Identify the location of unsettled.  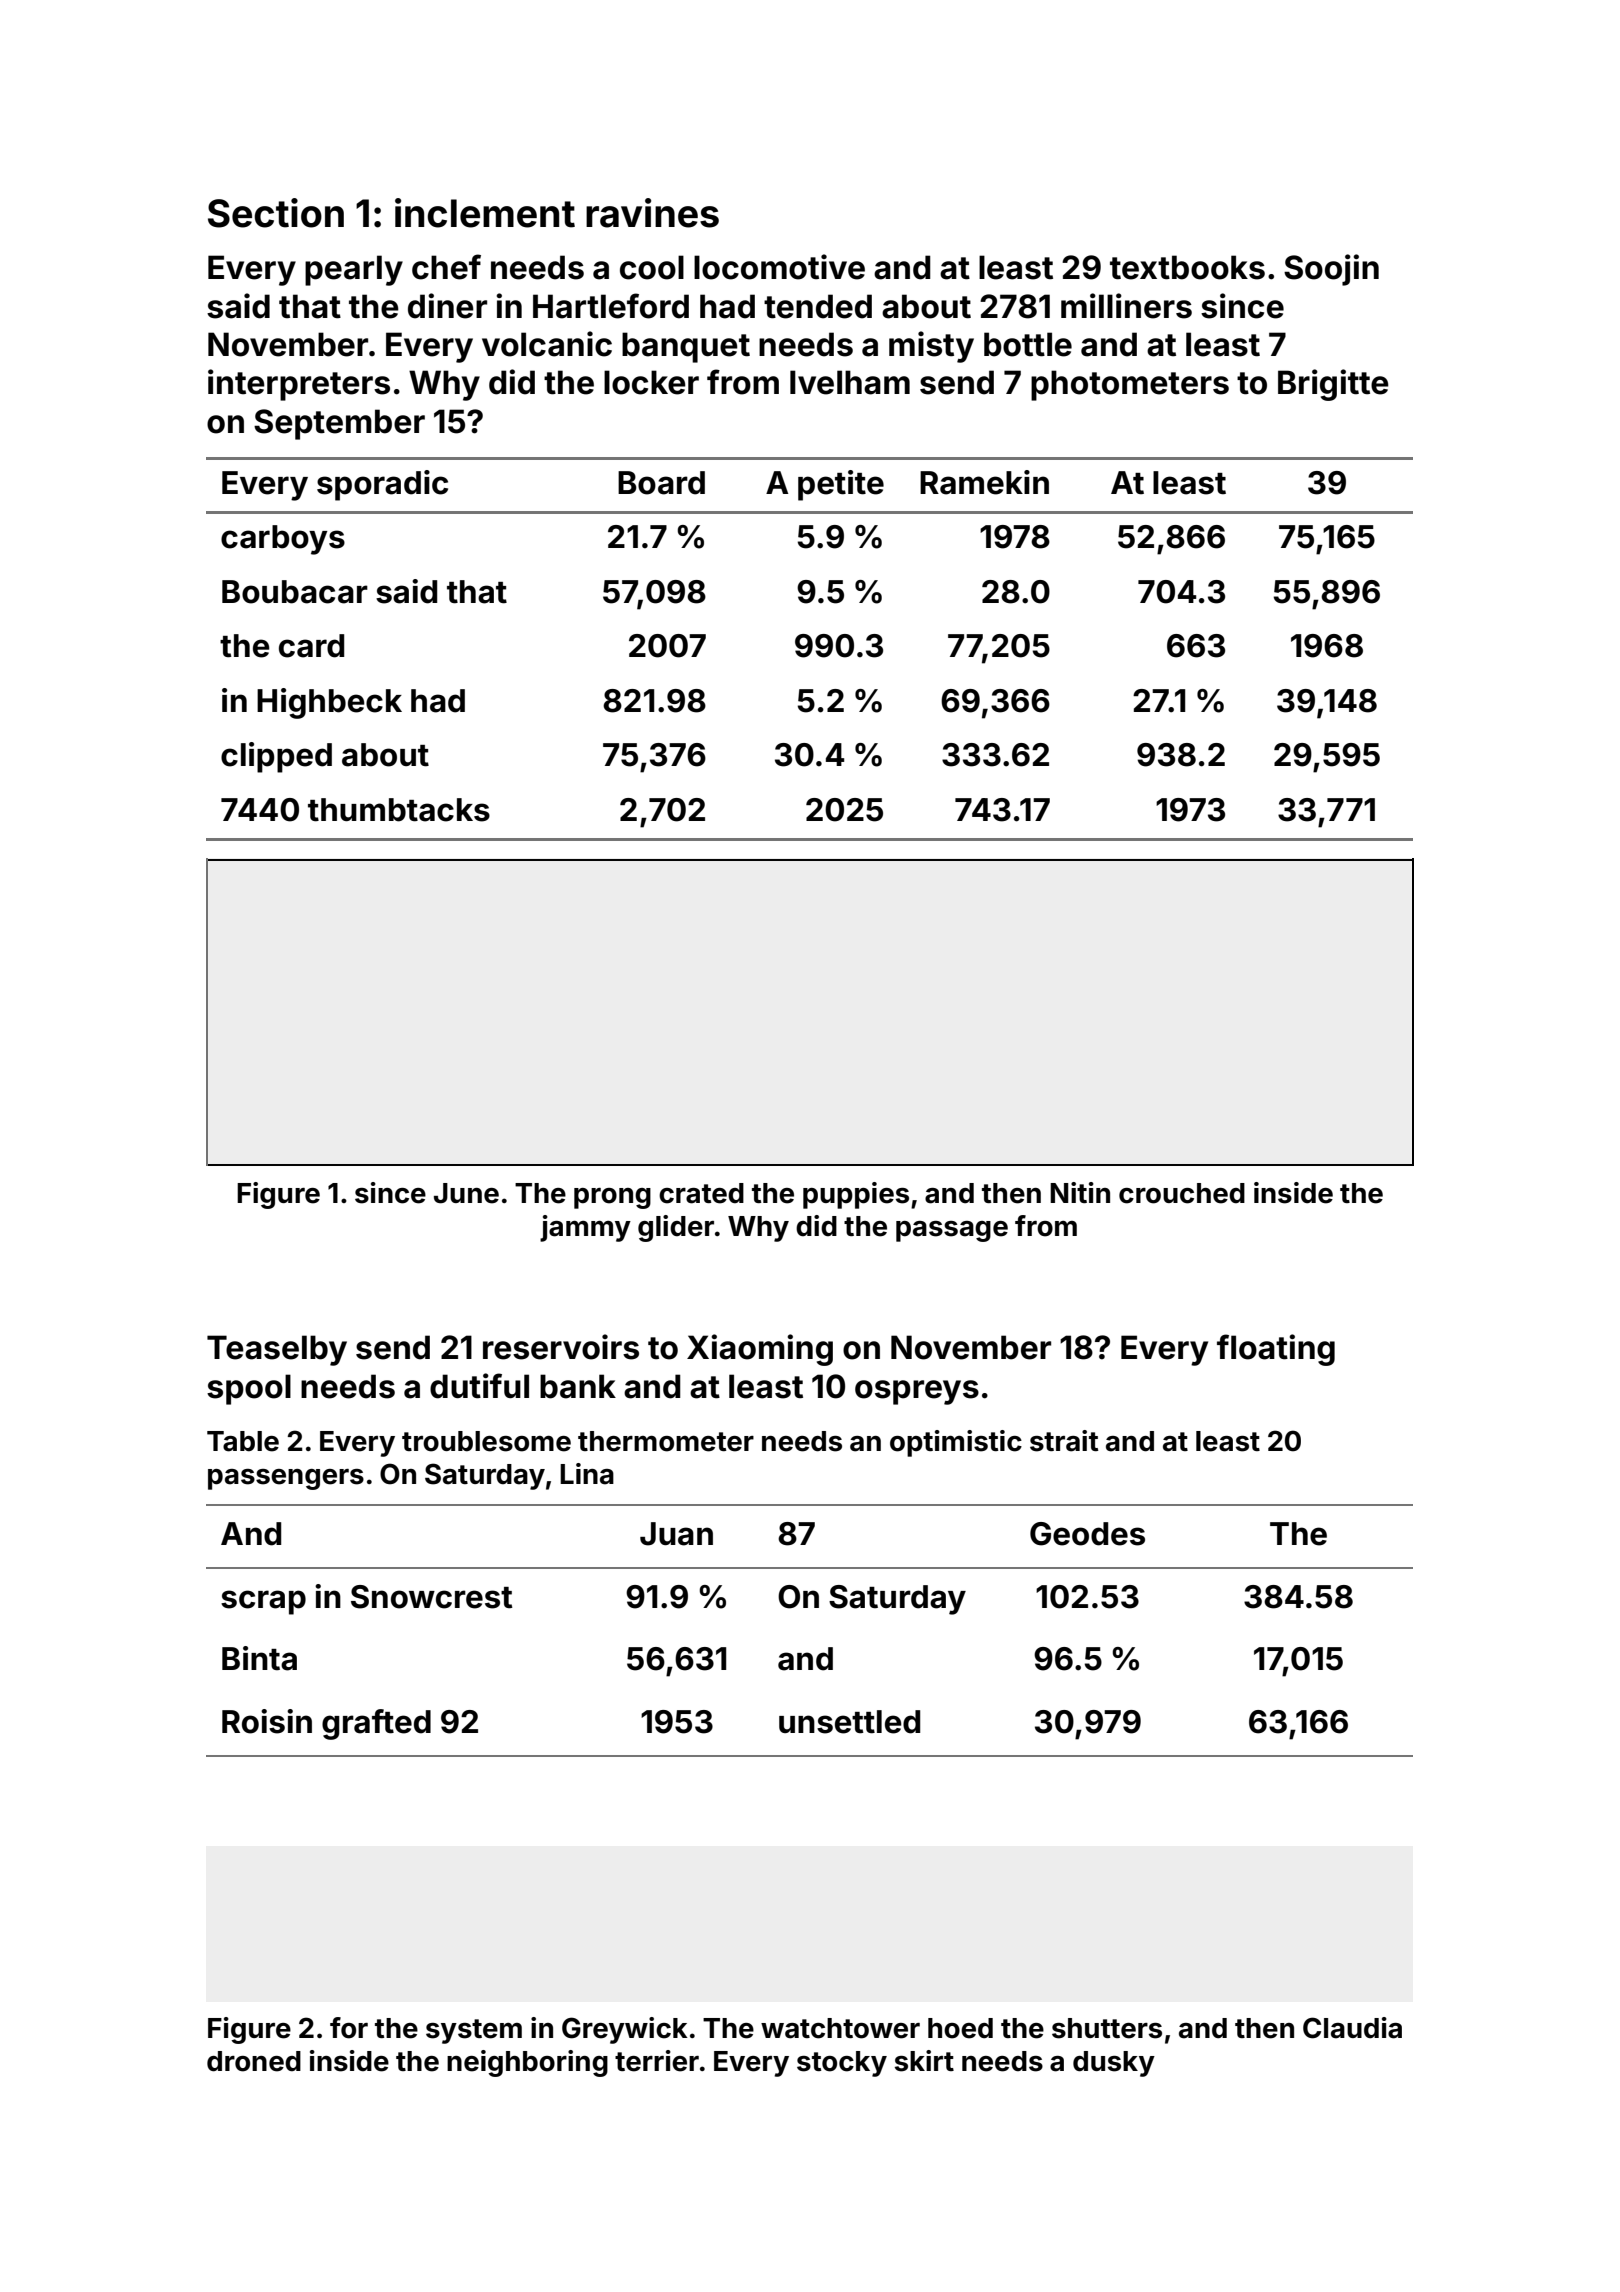
(849, 1722).
